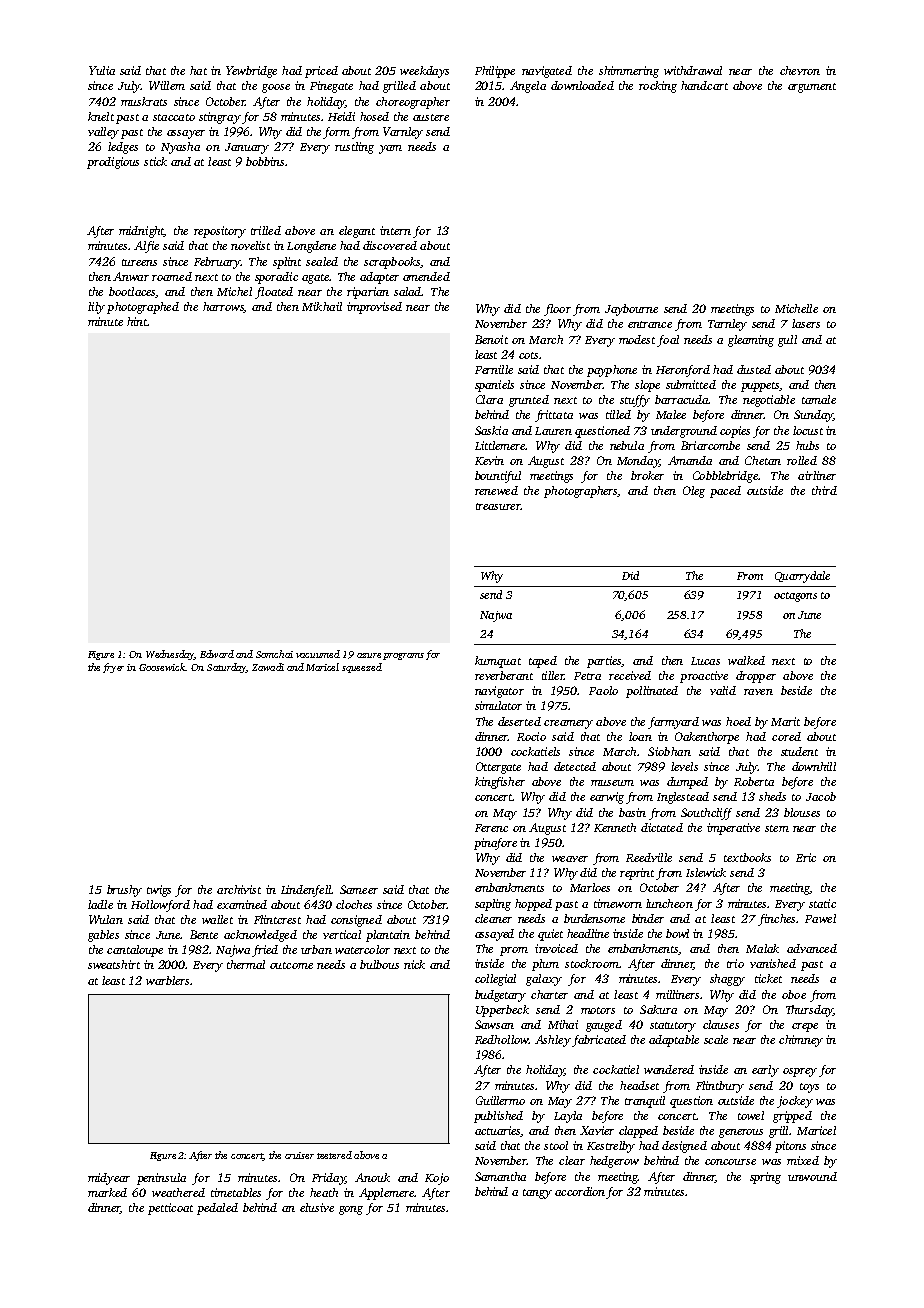 Image resolution: width=924 pixels, height=1308 pixels. What do you see at coordinates (109, 1179) in the document?
I see `midyear` at bounding box center [109, 1179].
